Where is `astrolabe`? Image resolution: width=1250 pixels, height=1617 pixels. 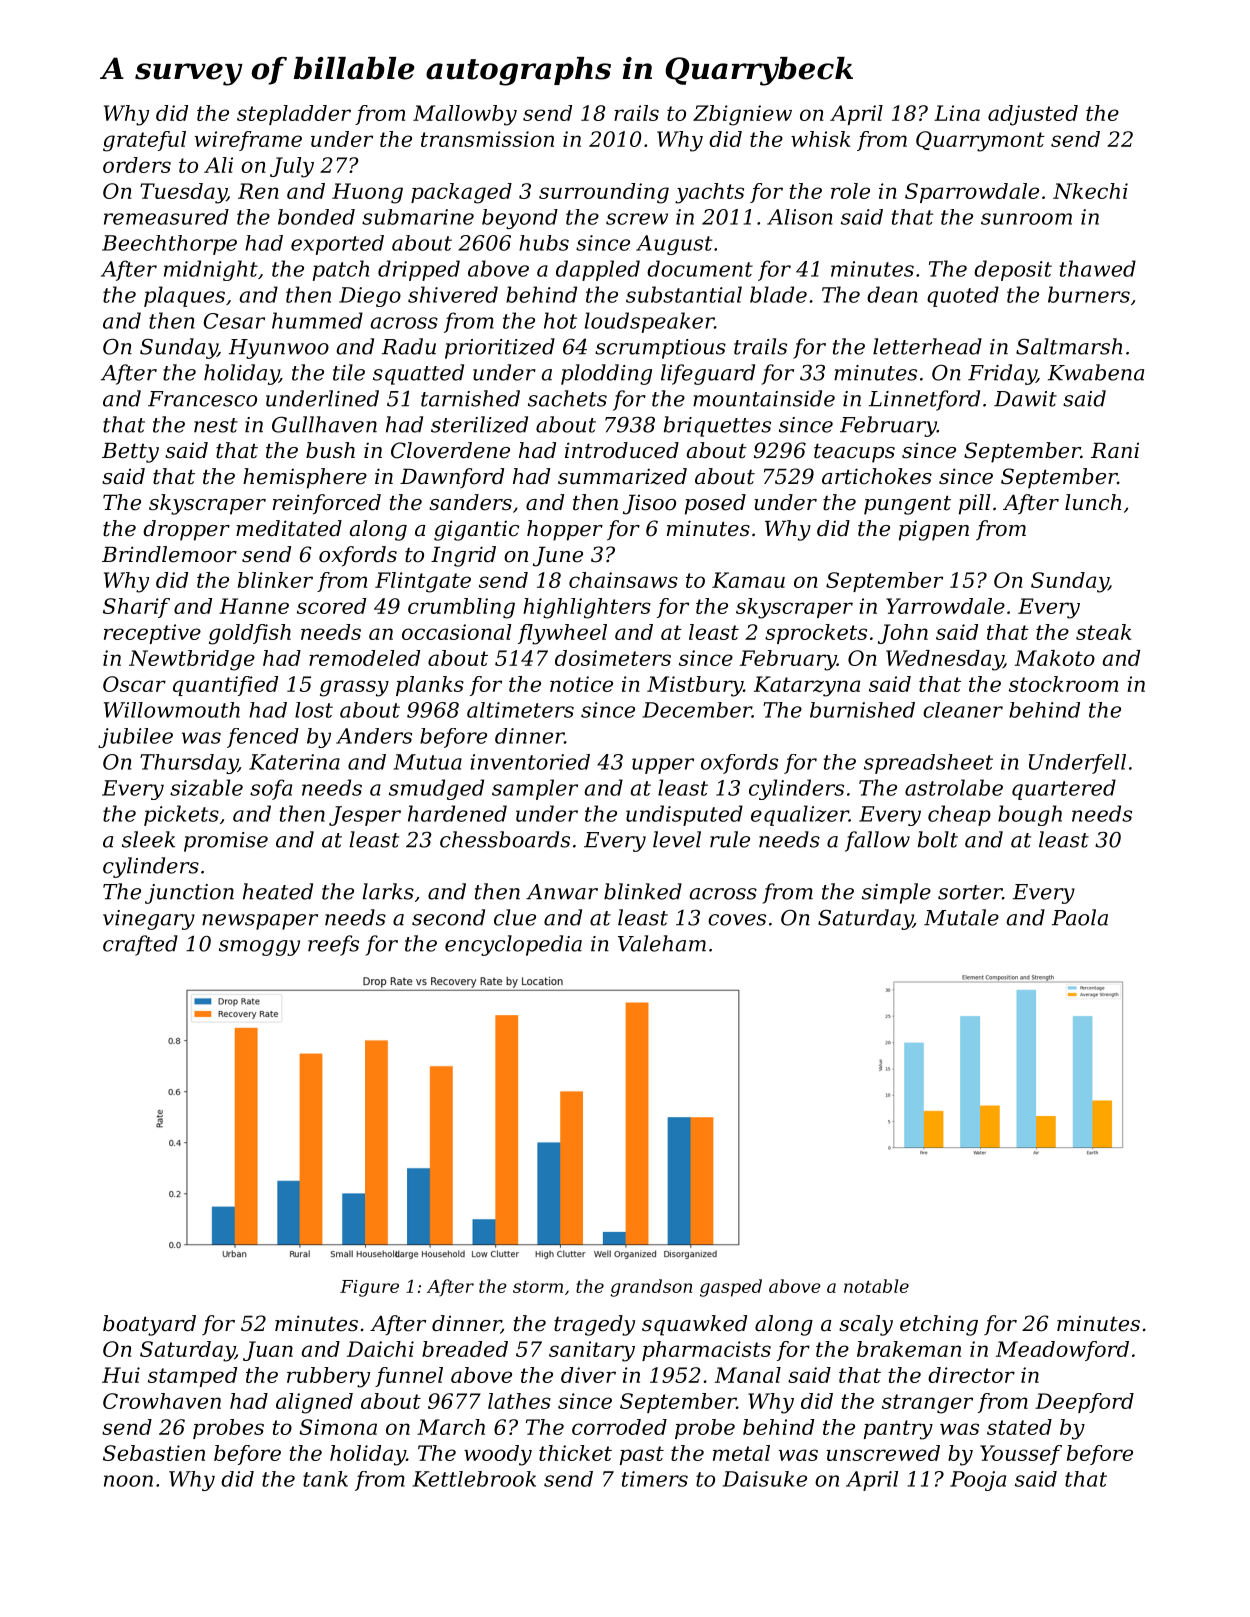 astrolabe is located at coordinates (954, 787).
